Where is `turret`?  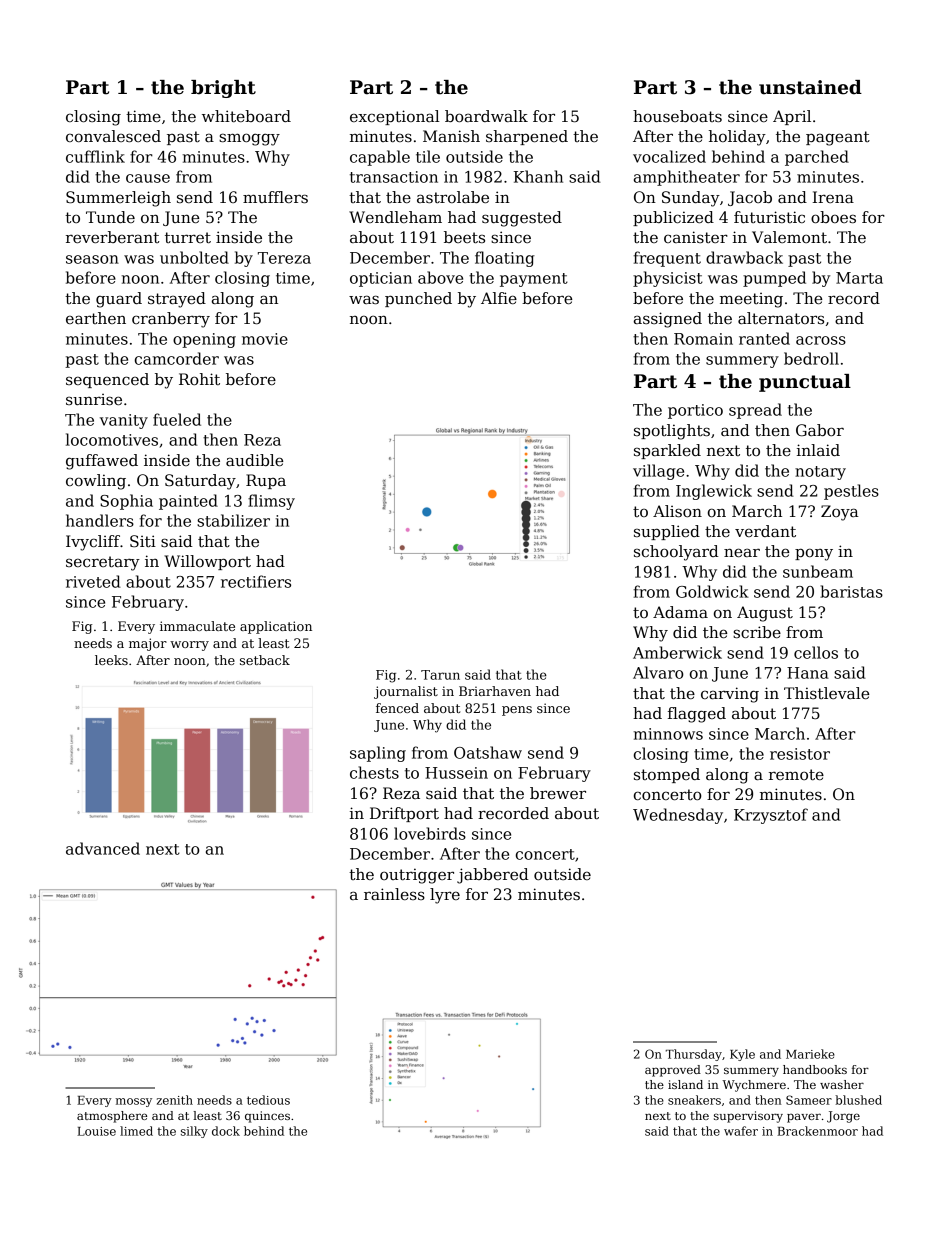
turret is located at coordinates (188, 237).
